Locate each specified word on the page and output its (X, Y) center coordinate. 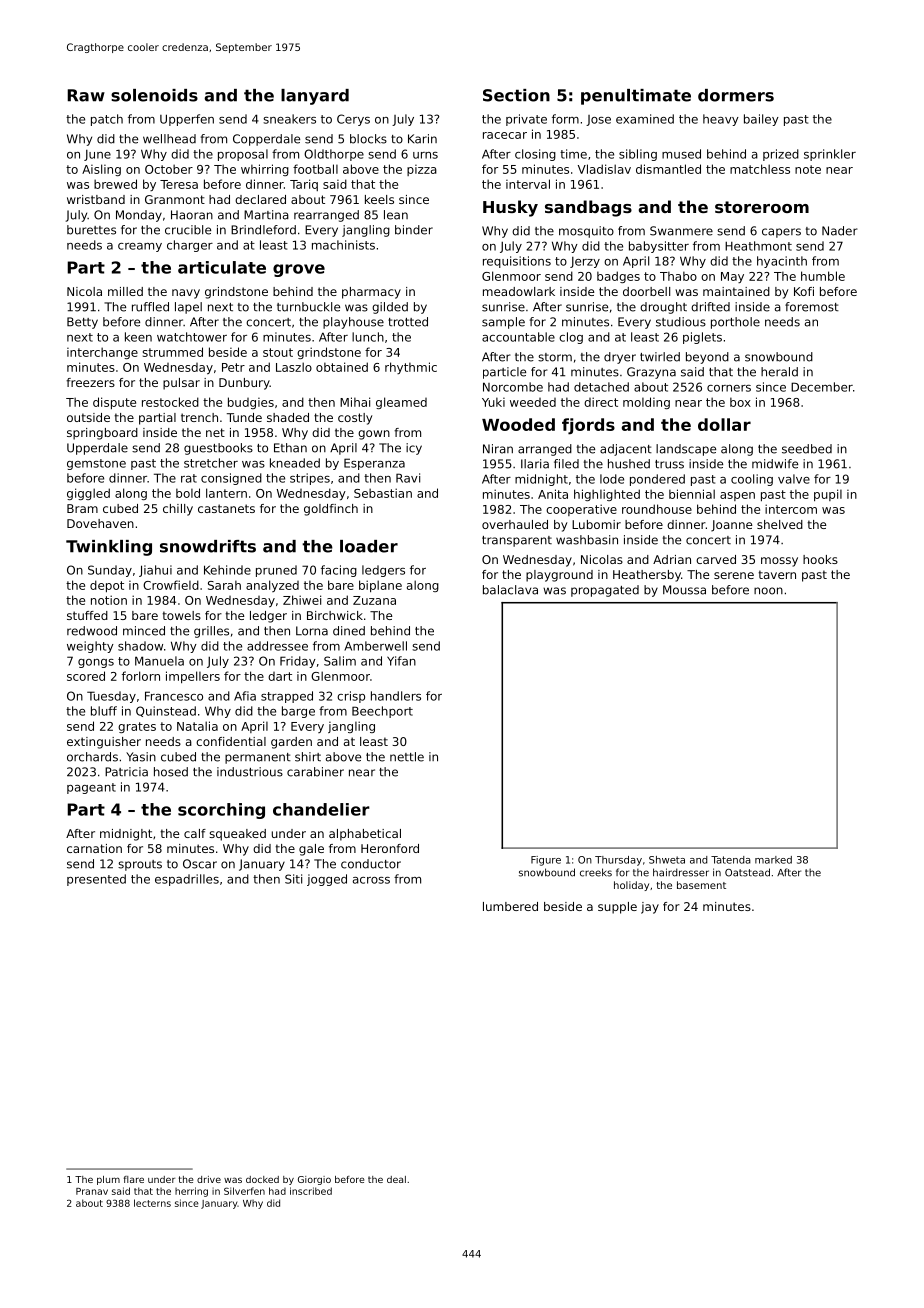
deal (396, 1179)
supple (617, 908)
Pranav (92, 1191)
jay (650, 908)
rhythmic (411, 368)
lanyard (315, 97)
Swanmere (681, 231)
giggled (88, 494)
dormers (736, 95)
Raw (86, 95)
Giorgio (314, 1180)
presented (96, 880)
